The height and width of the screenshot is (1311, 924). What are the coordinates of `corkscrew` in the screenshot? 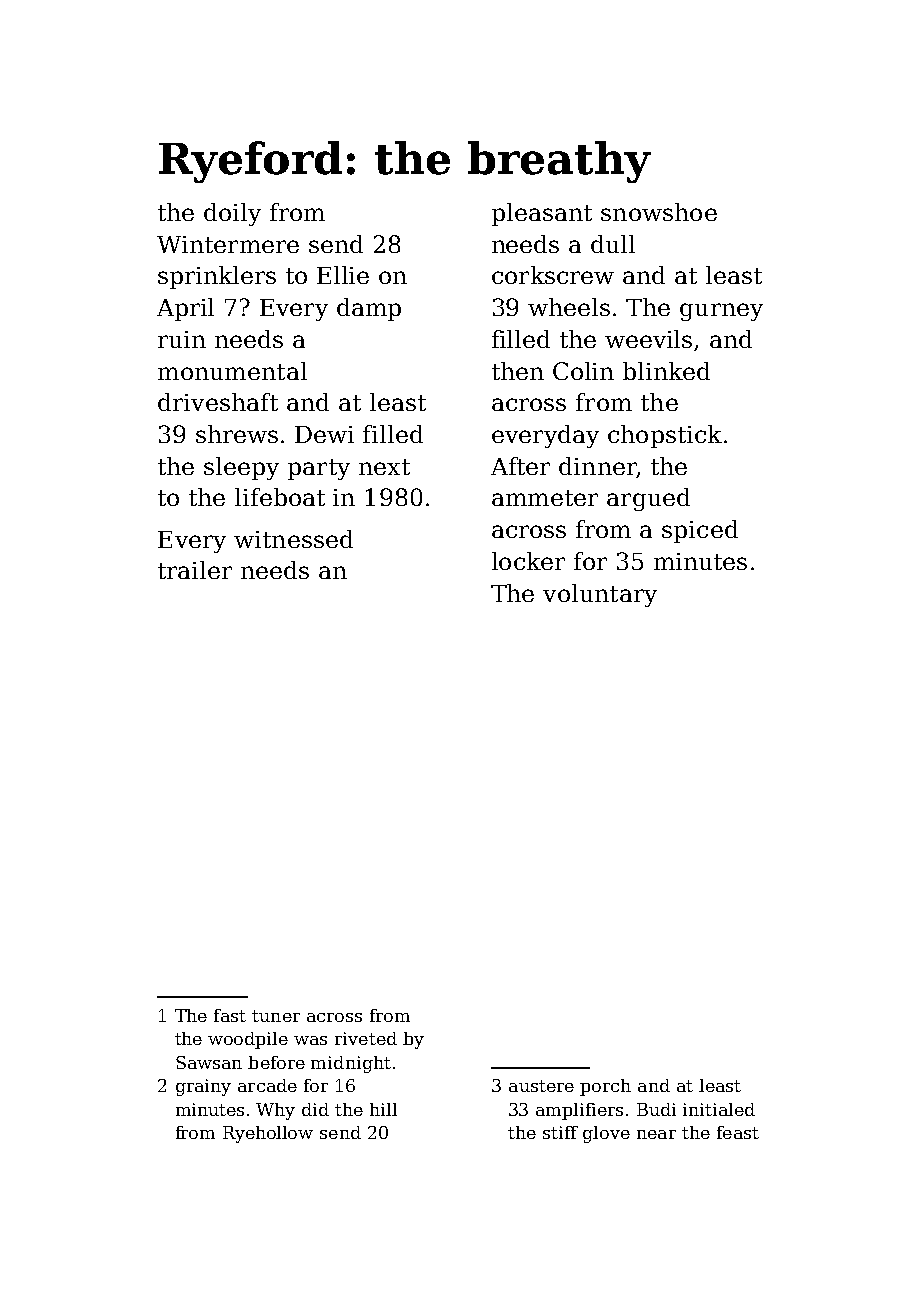 It's located at (553, 275).
